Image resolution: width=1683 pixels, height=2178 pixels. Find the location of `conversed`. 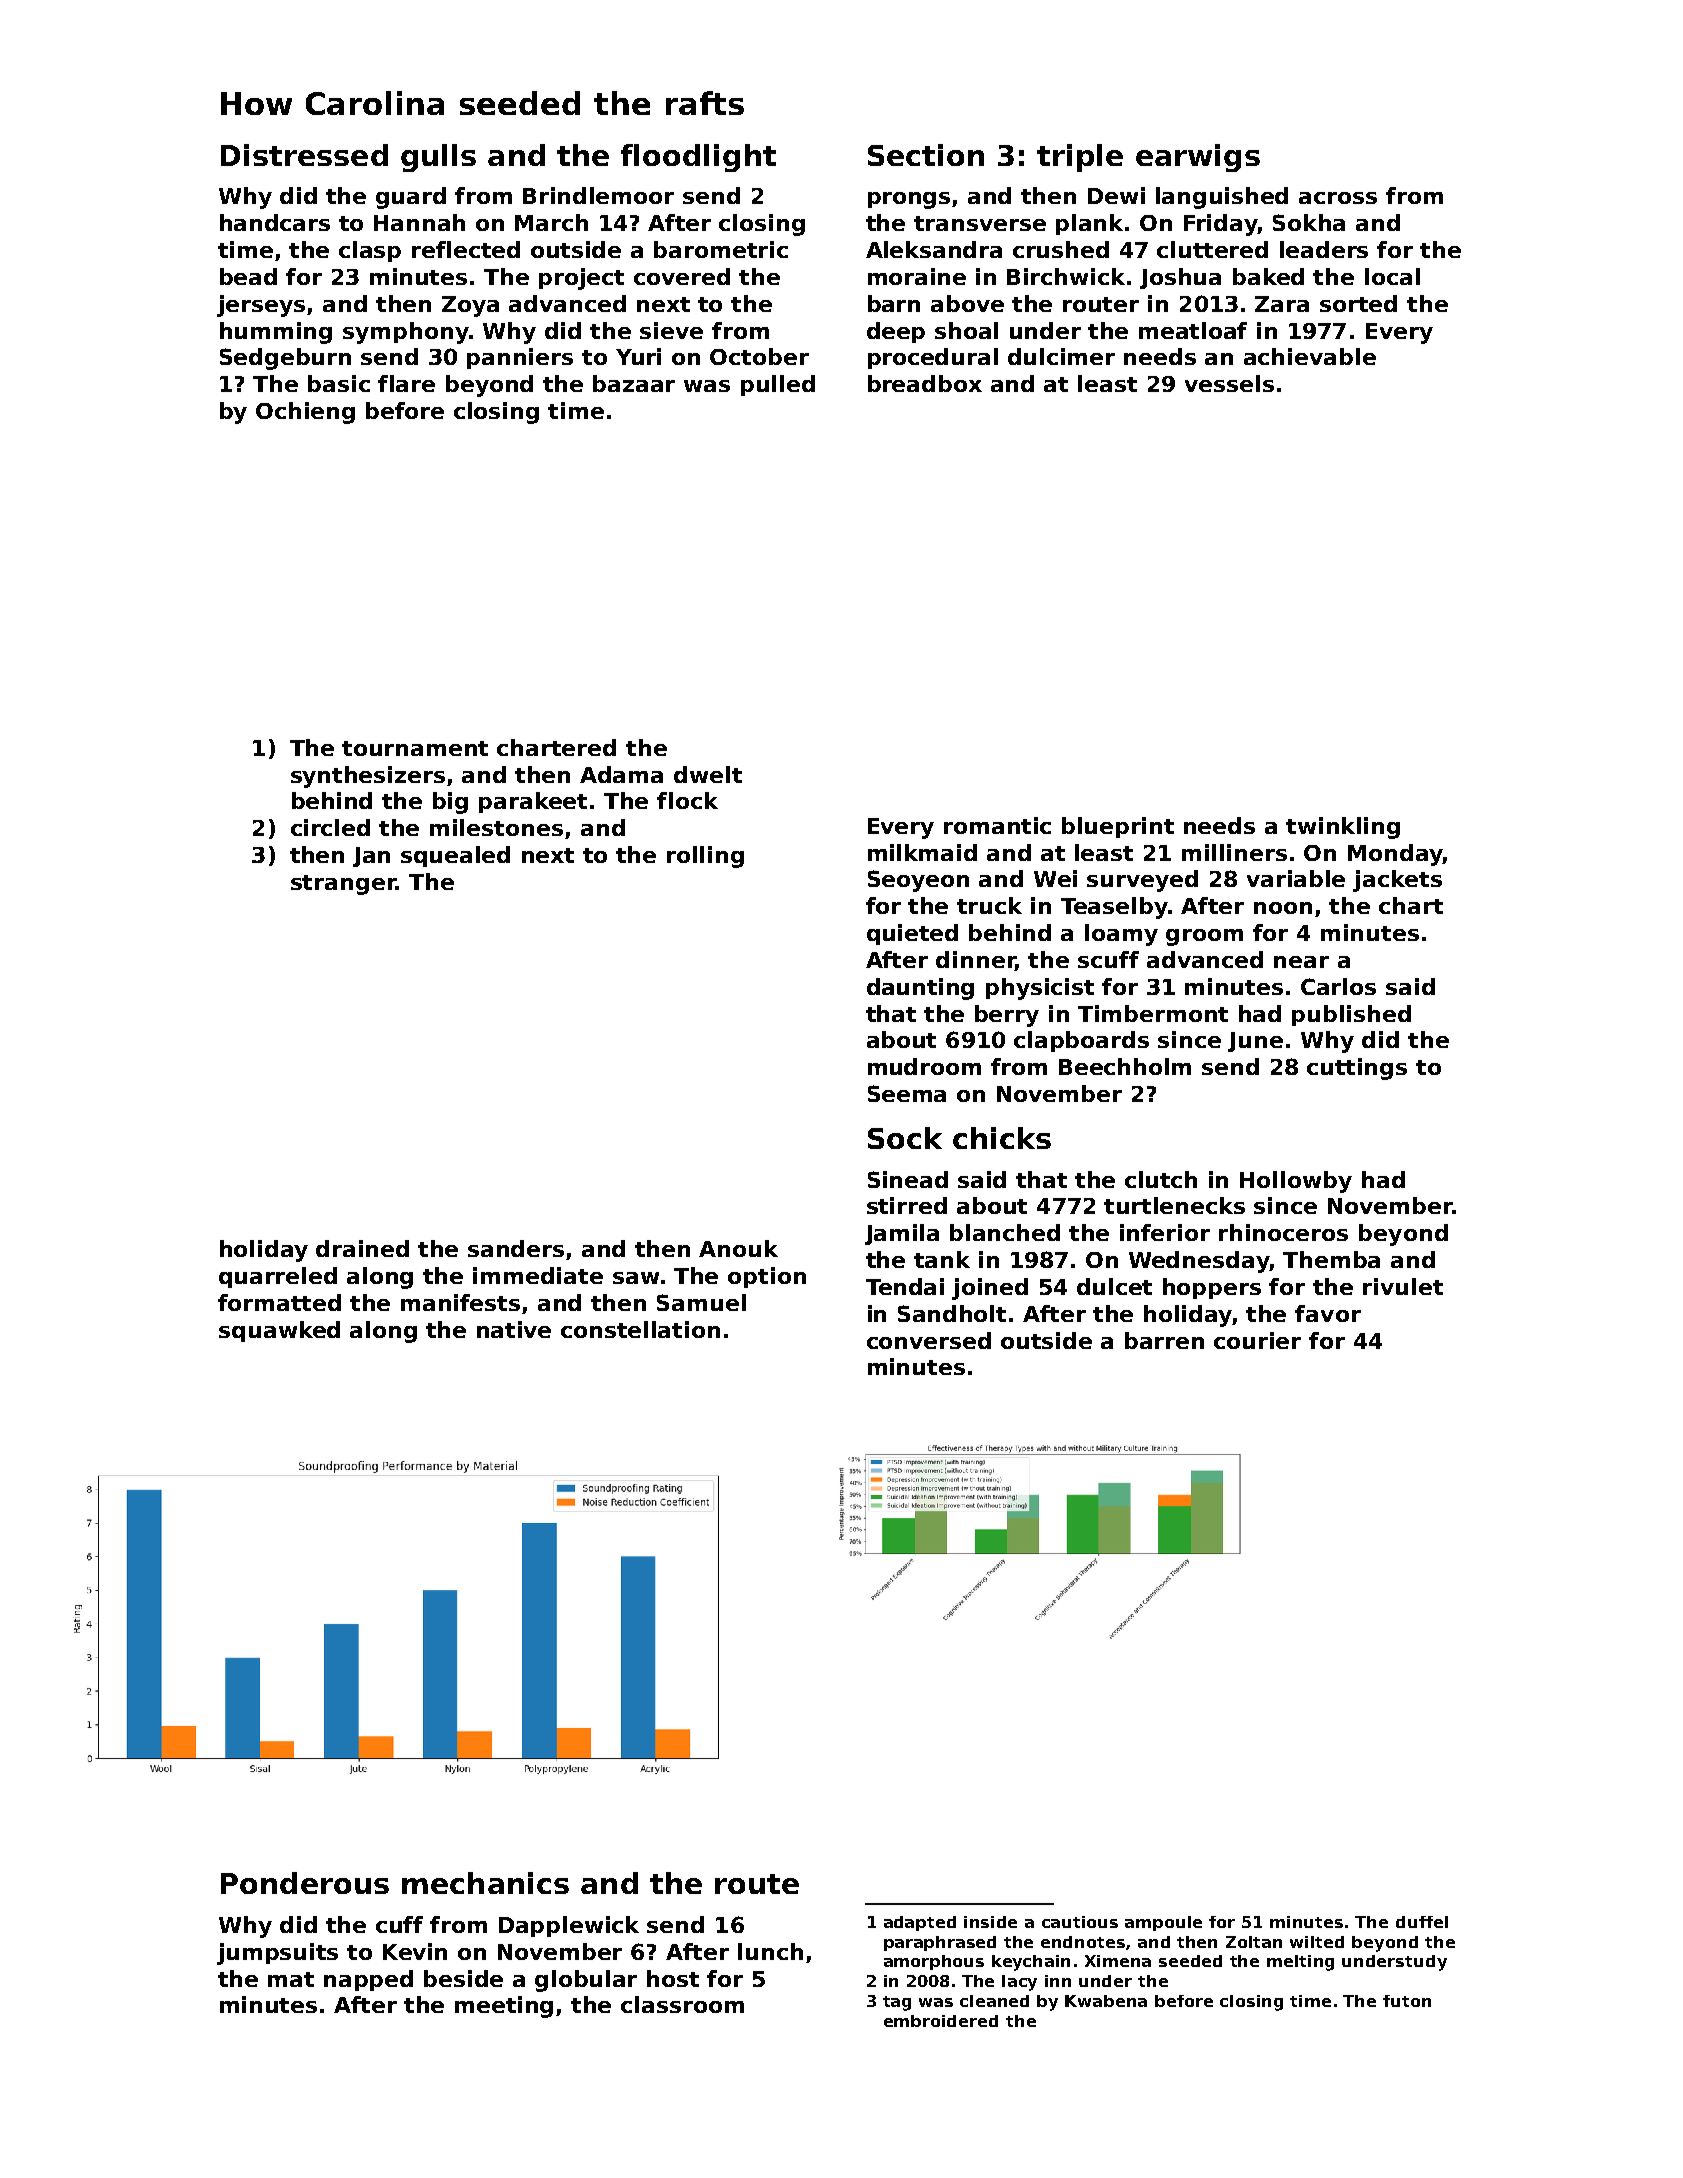

conversed is located at coordinates (929, 1340).
